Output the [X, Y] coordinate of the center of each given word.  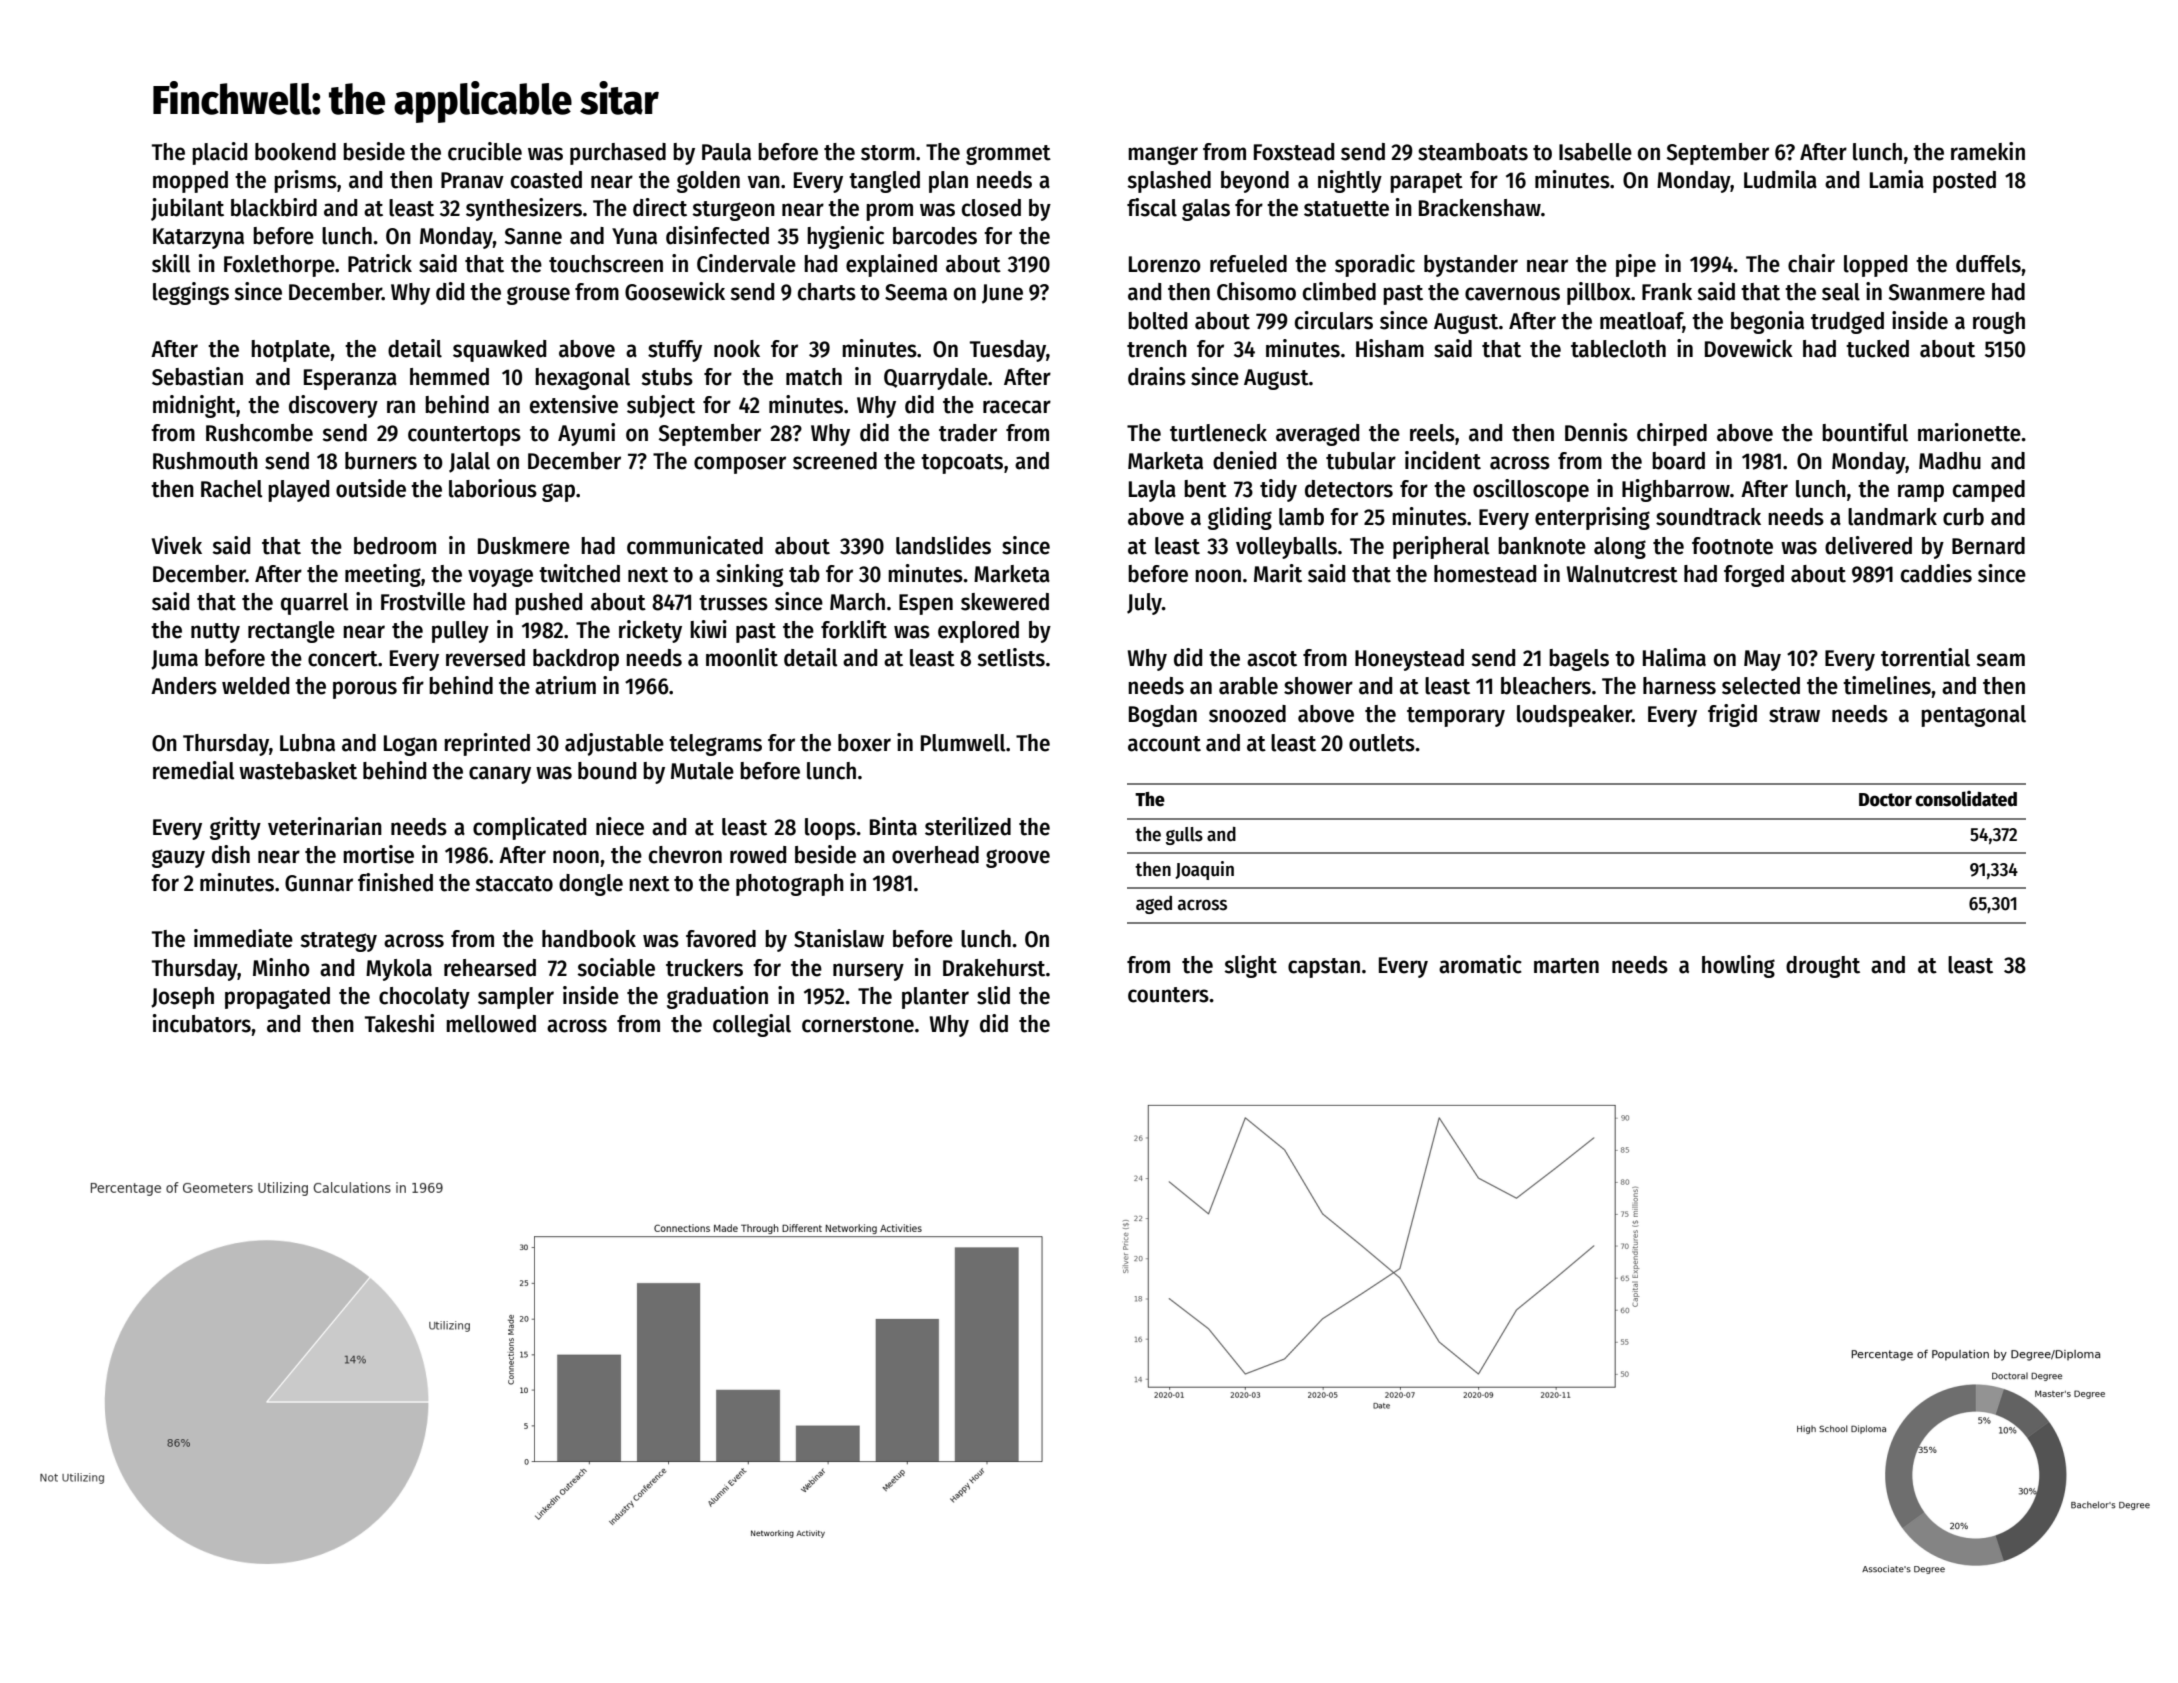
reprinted [487, 744]
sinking [749, 575]
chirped [1672, 434]
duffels [1988, 264]
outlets [1382, 743]
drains [1157, 376]
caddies [1936, 573]
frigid [1732, 715]
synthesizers [524, 209]
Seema [916, 292]
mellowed [491, 1024]
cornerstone [858, 1025]
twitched [579, 573]
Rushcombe [259, 433]
